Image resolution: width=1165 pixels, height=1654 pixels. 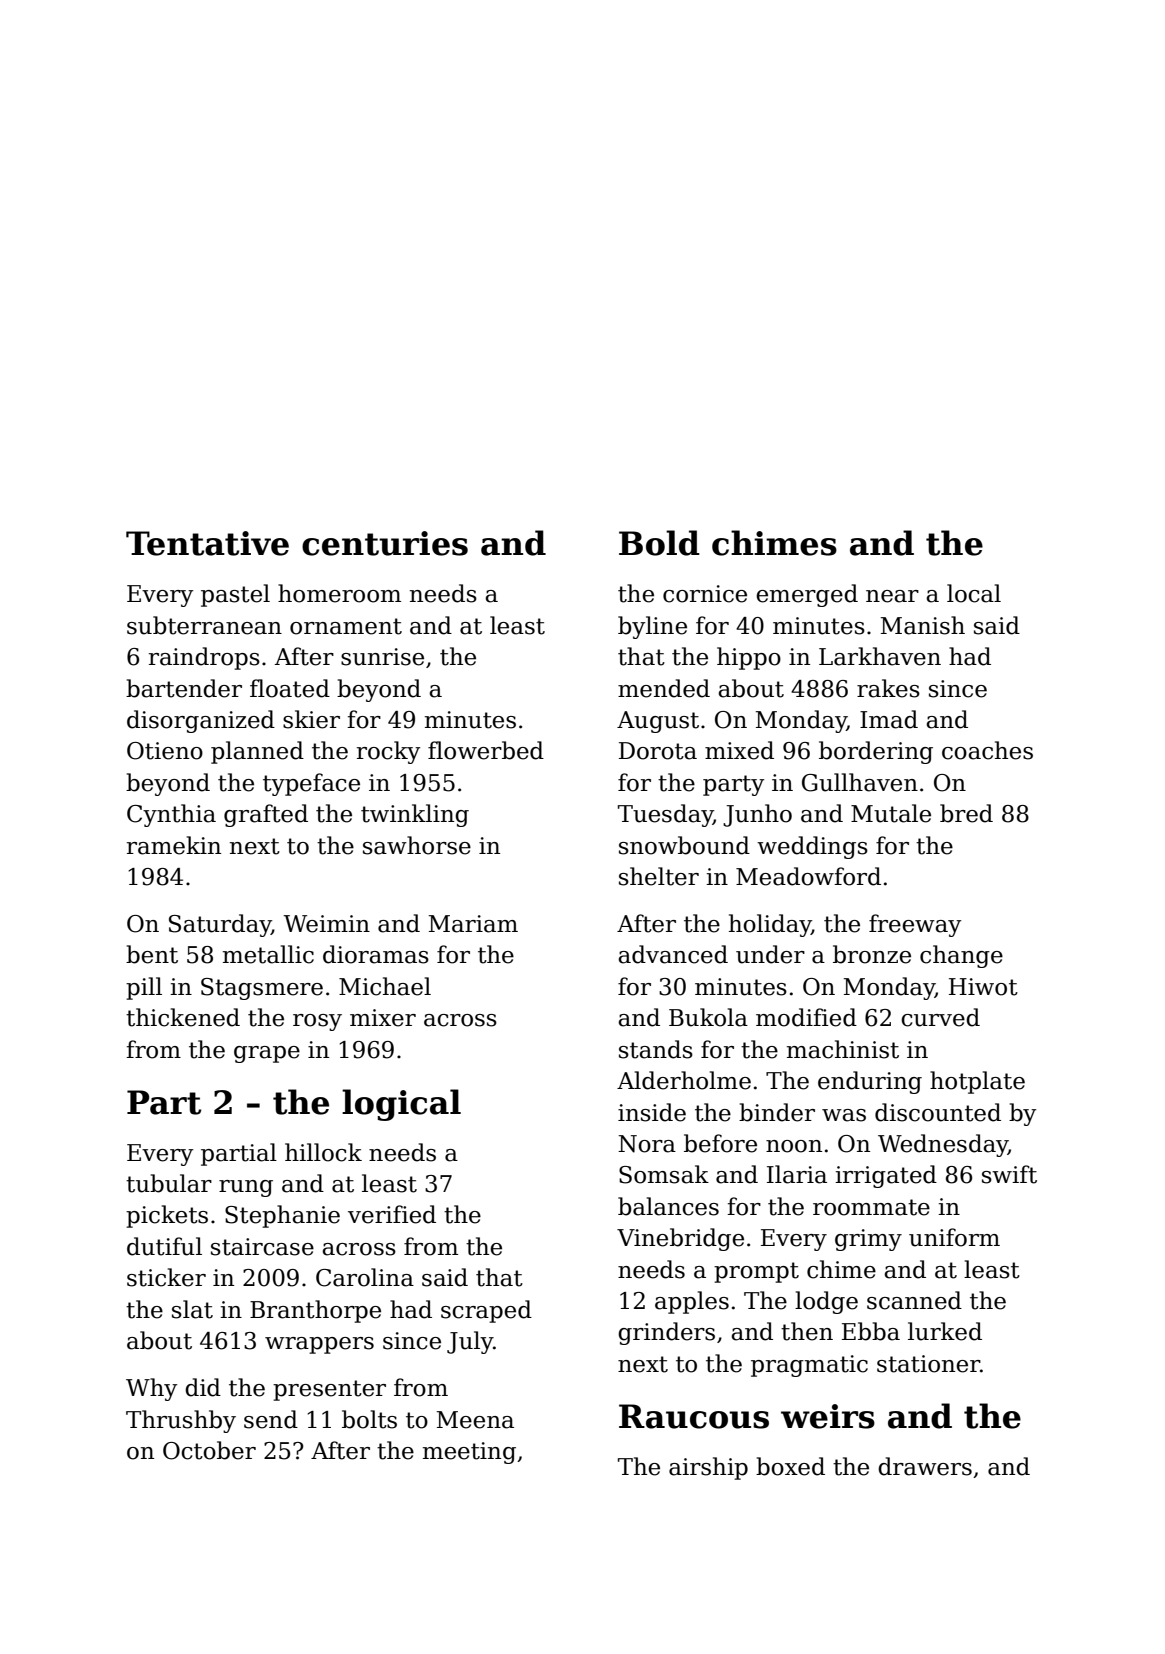 I want to click on local, so click(x=974, y=593).
